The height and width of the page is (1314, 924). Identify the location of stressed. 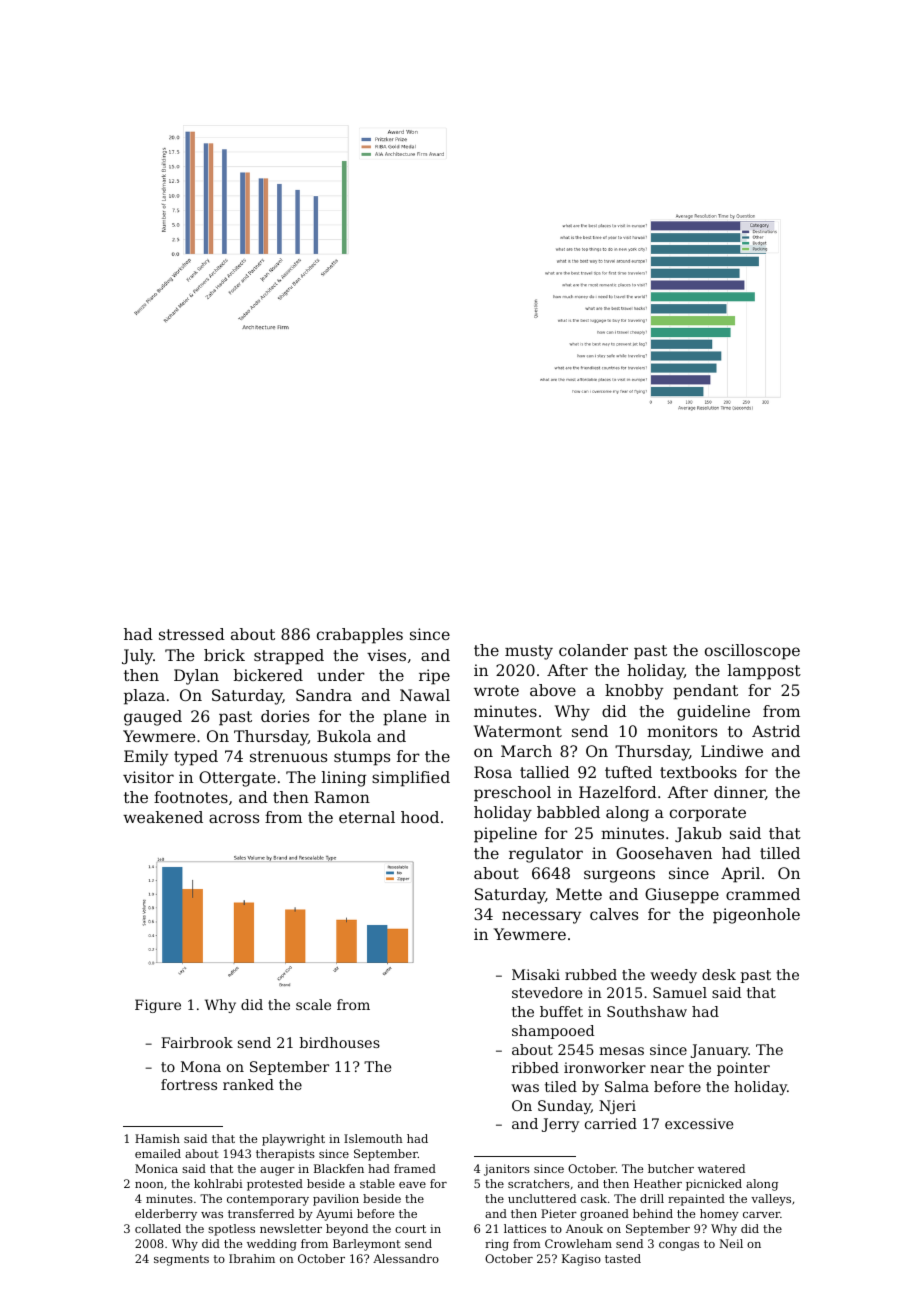
(192, 634).
